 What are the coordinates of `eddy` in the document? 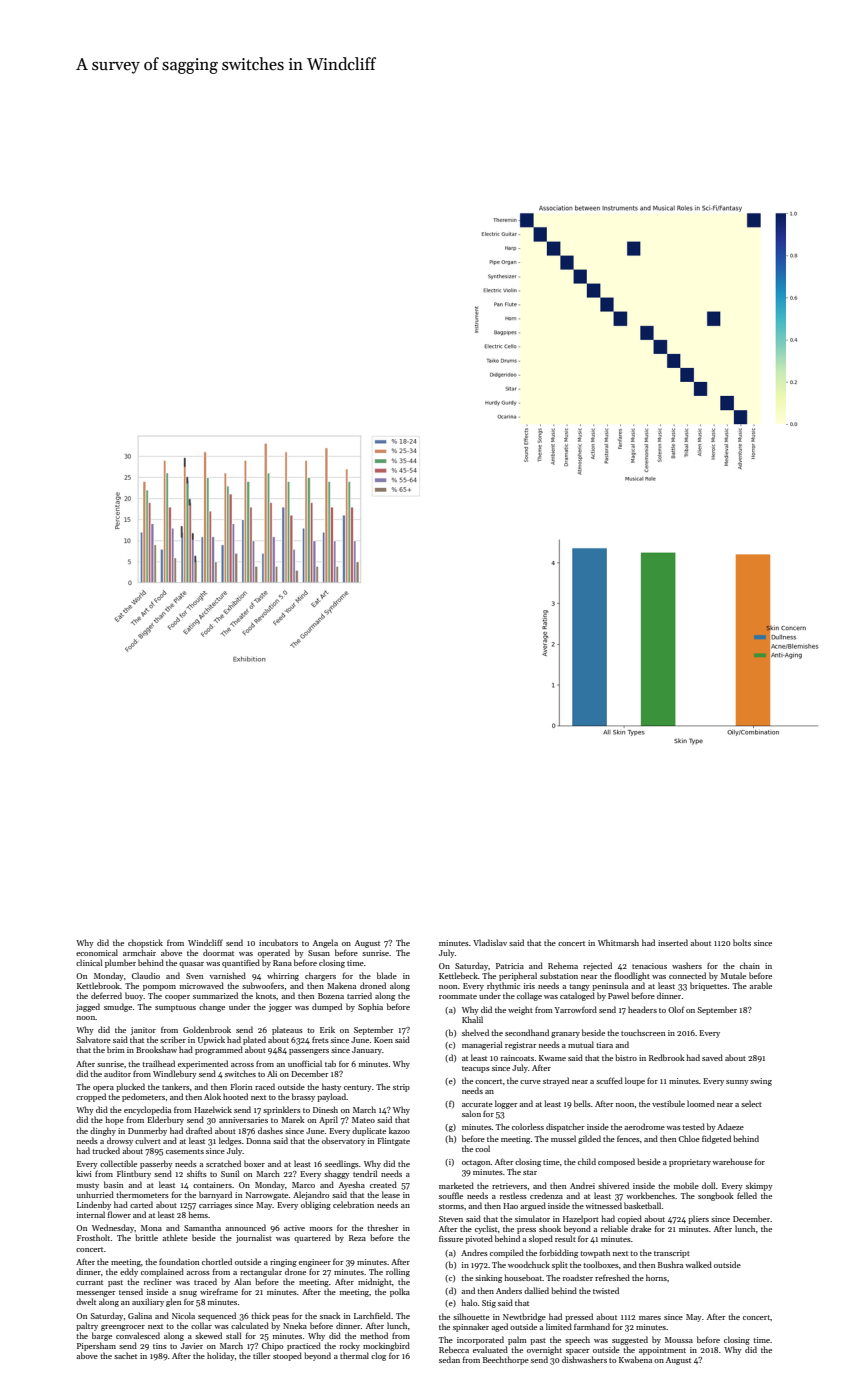 It's located at (129, 1272).
